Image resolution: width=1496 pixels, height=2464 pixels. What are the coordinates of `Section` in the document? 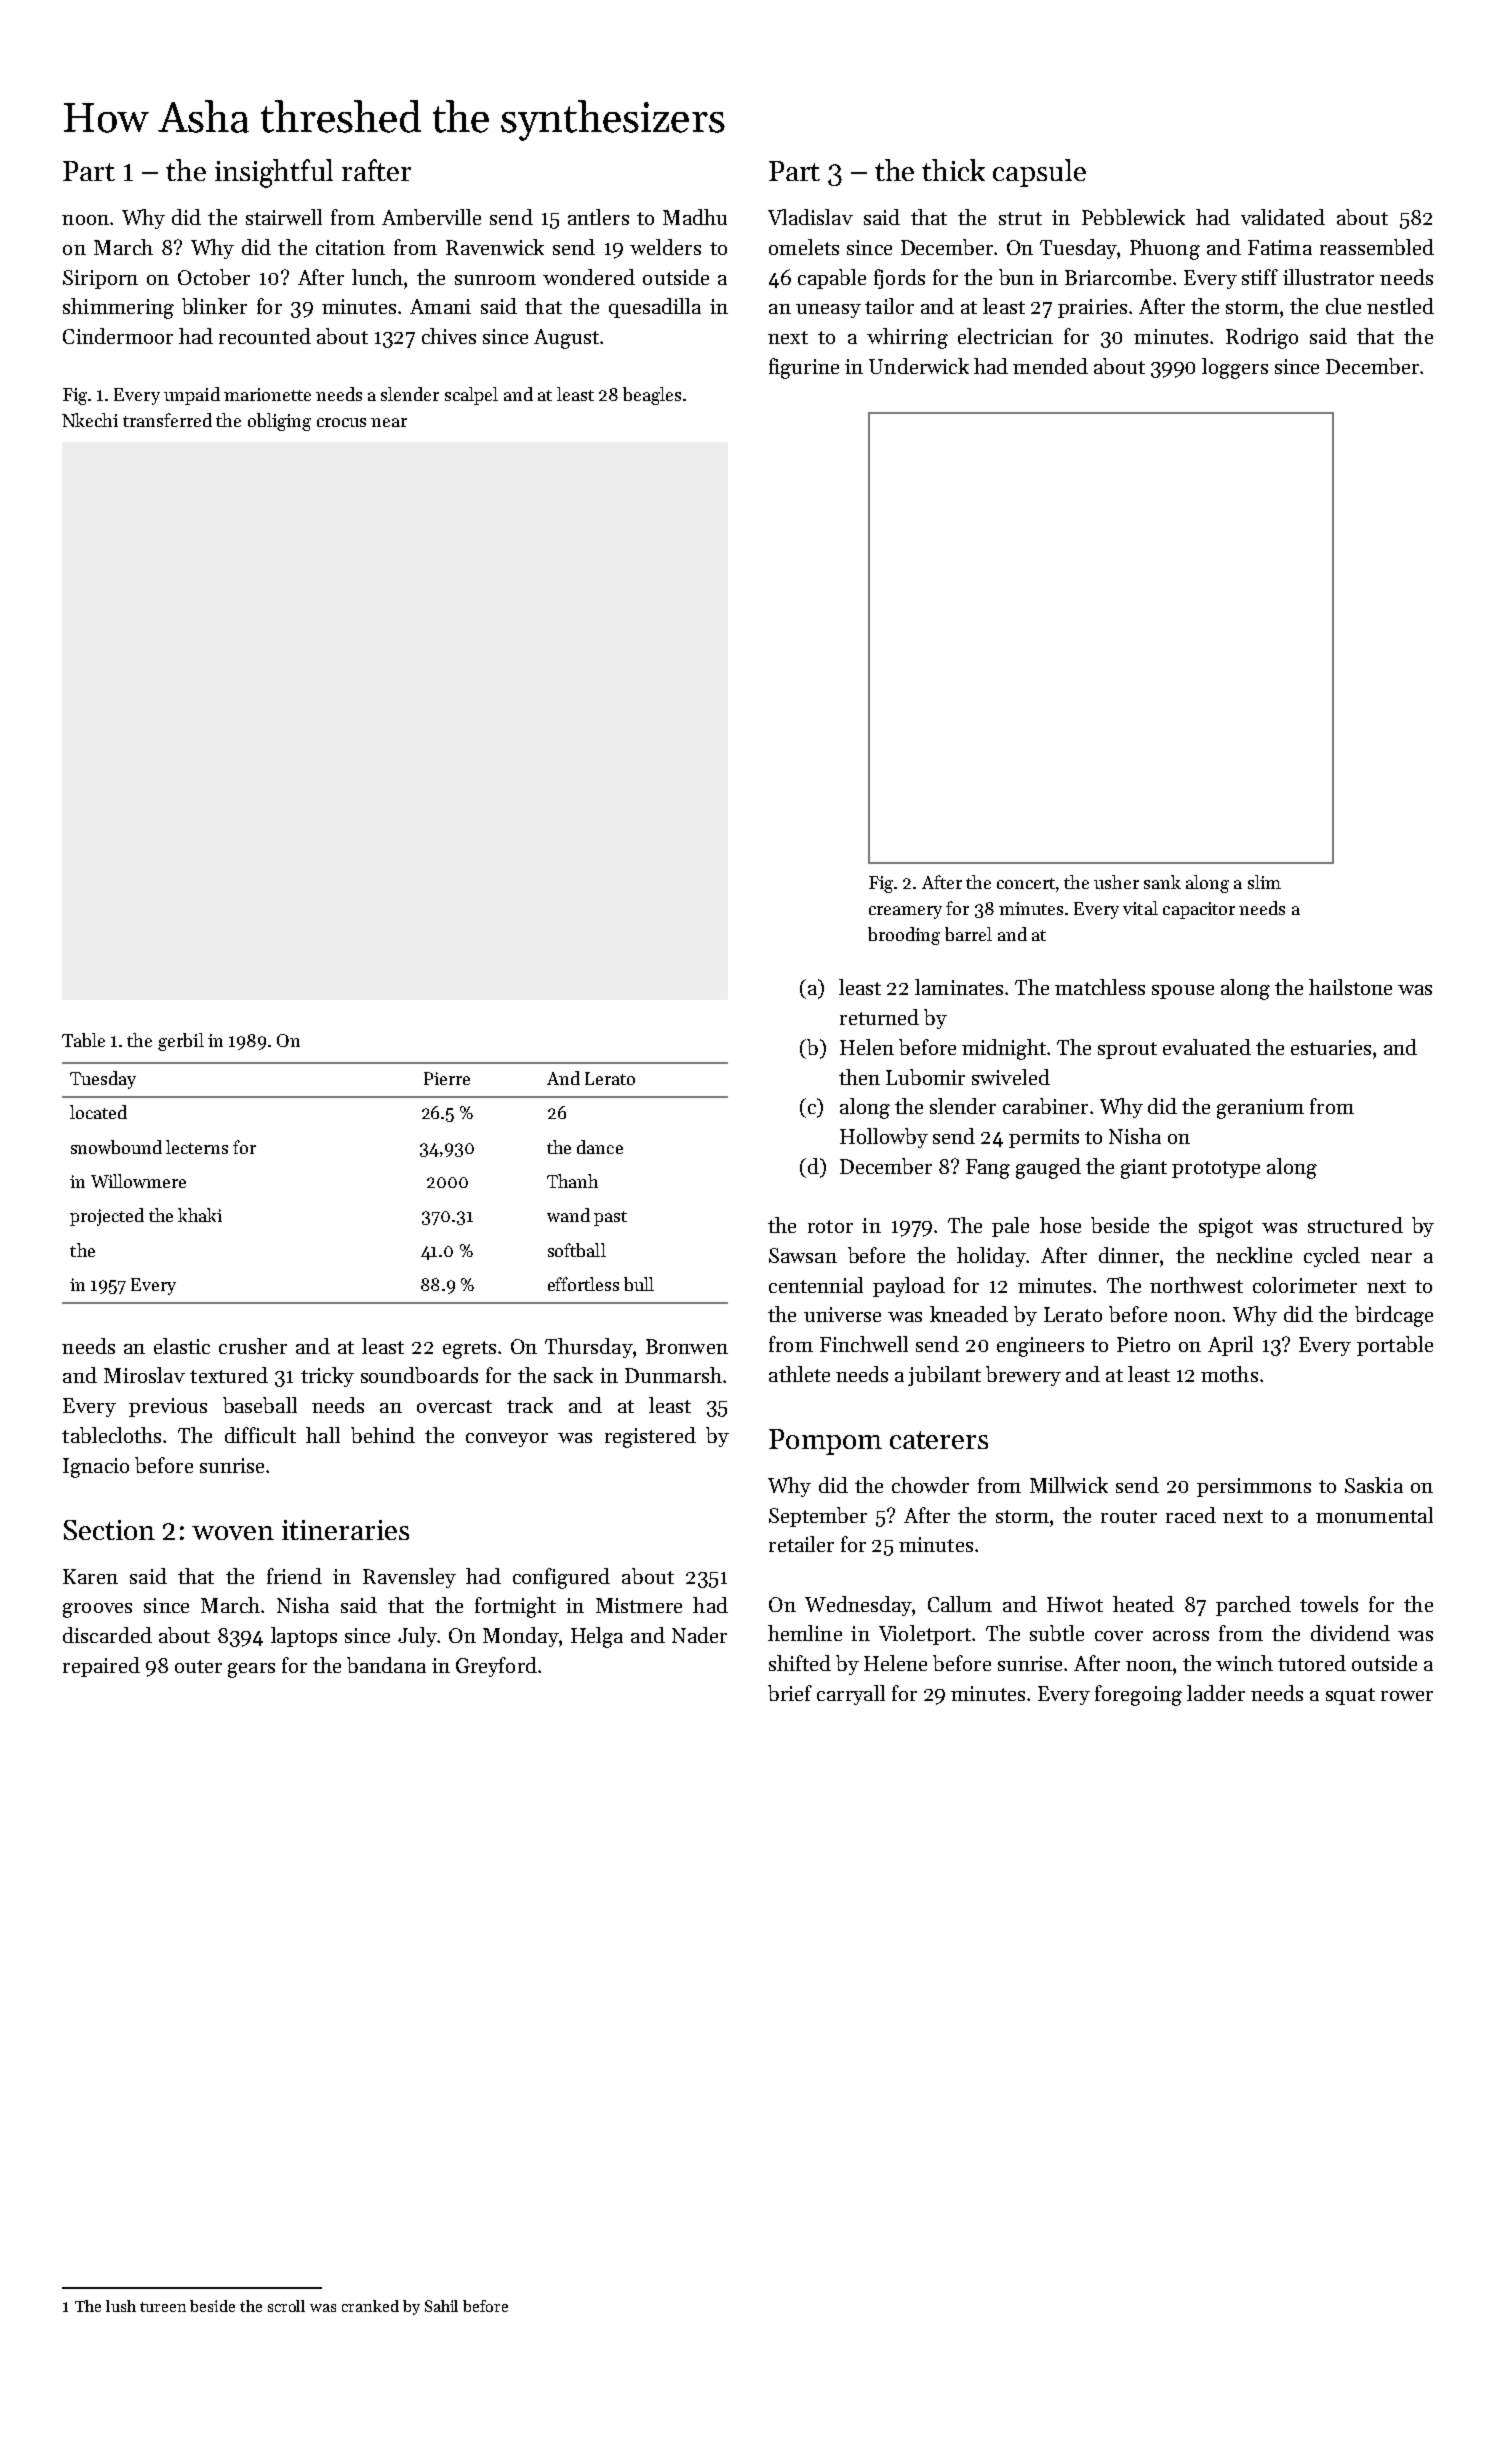 It's located at (109, 1530).
